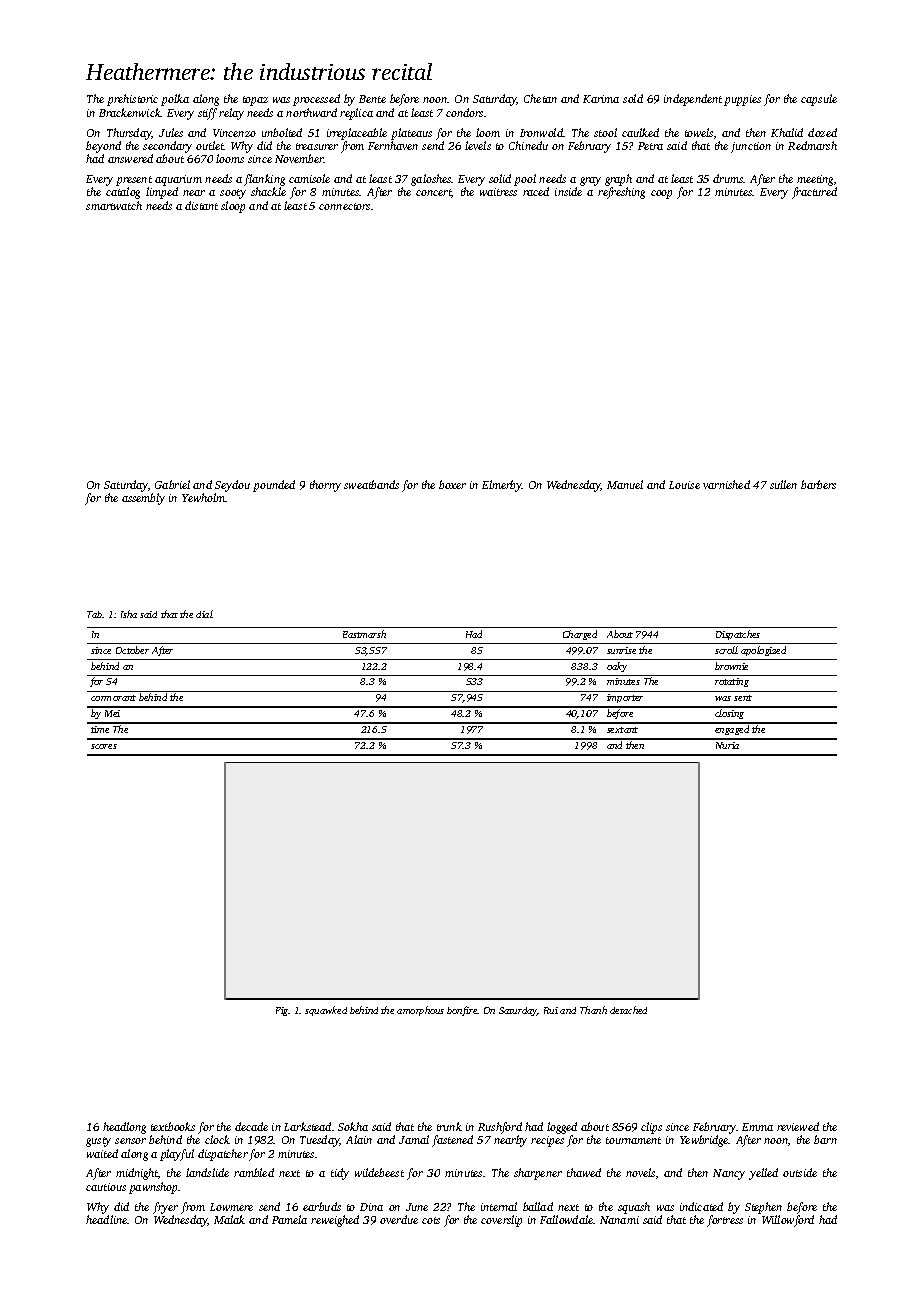  Describe the element at coordinates (132, 100) in the document. I see `prehistoric` at that location.
